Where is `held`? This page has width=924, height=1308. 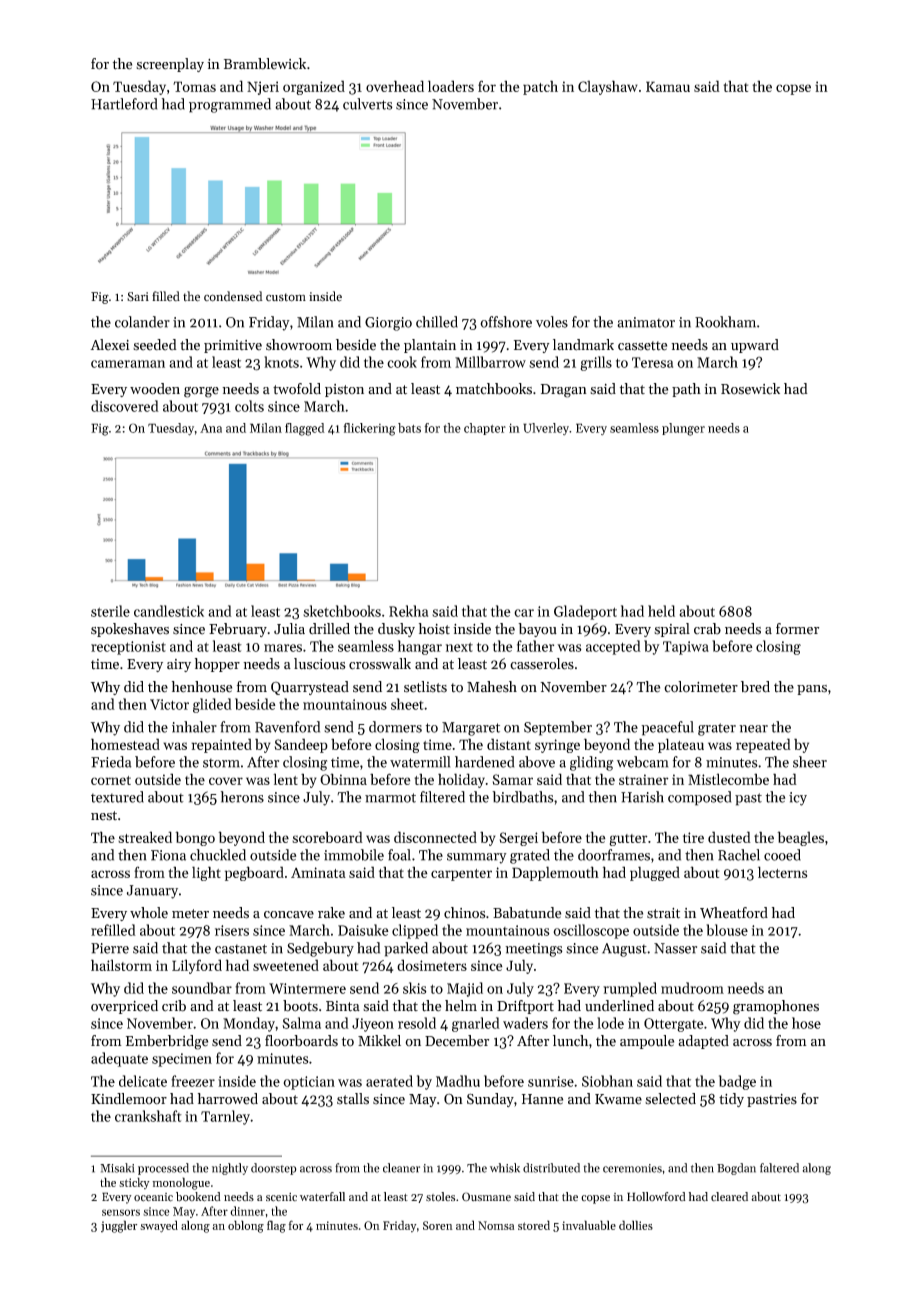 held is located at coordinates (661, 611).
